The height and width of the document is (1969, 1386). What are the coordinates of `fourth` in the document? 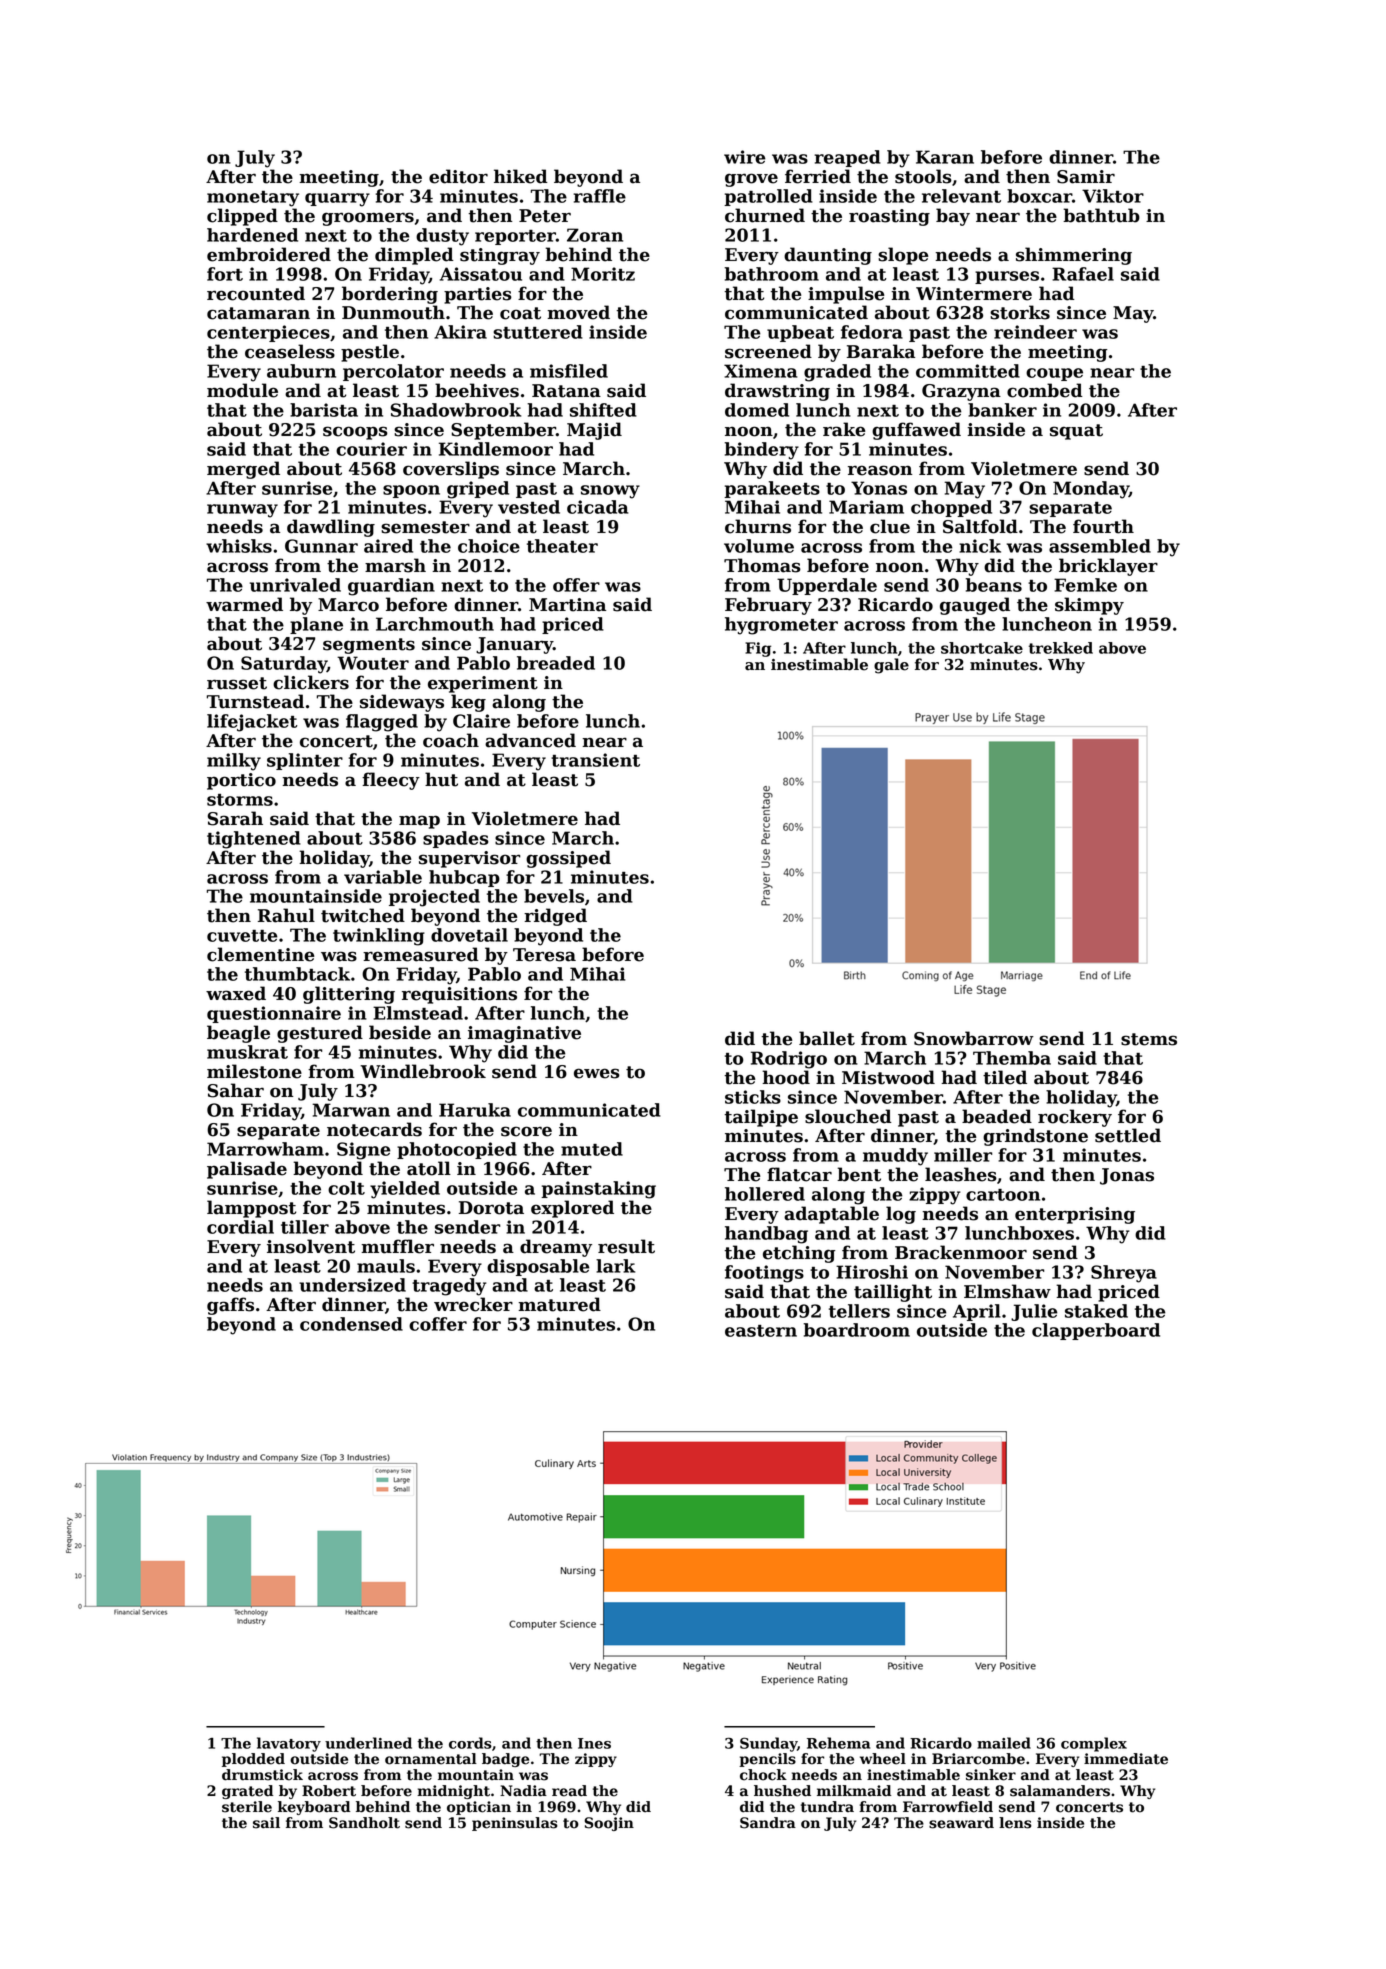 It's located at (1103, 526).
